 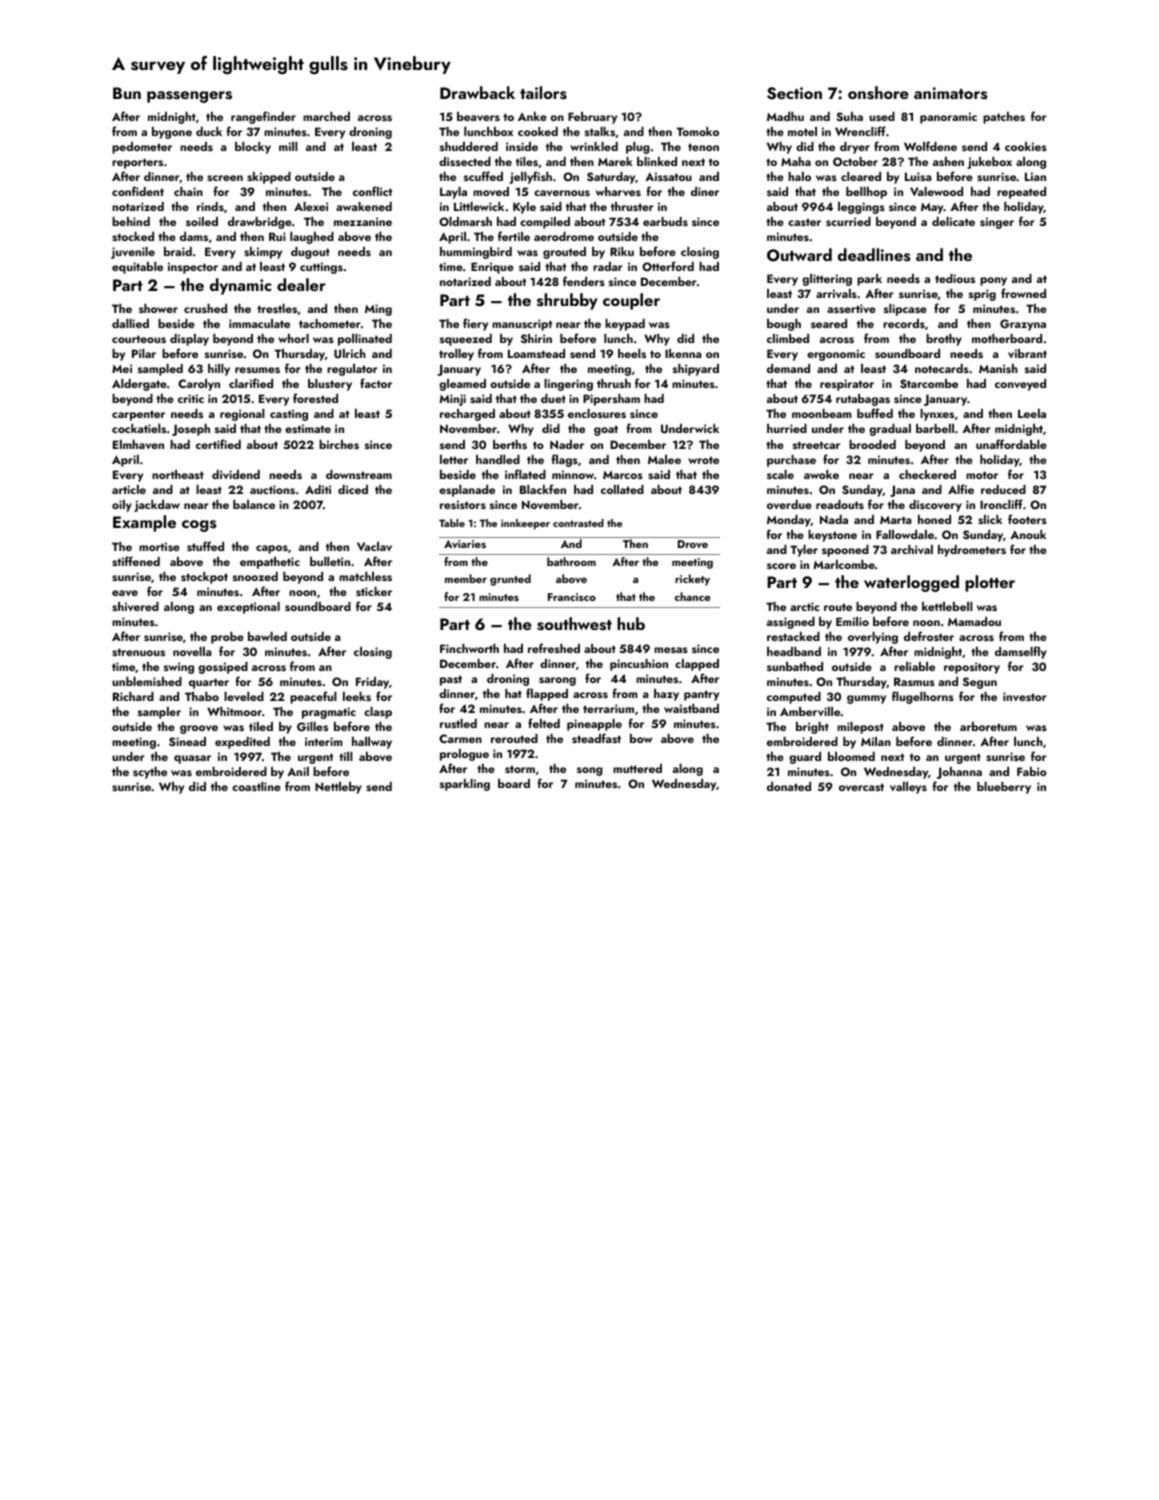 I want to click on jackdaw, so click(x=157, y=506).
